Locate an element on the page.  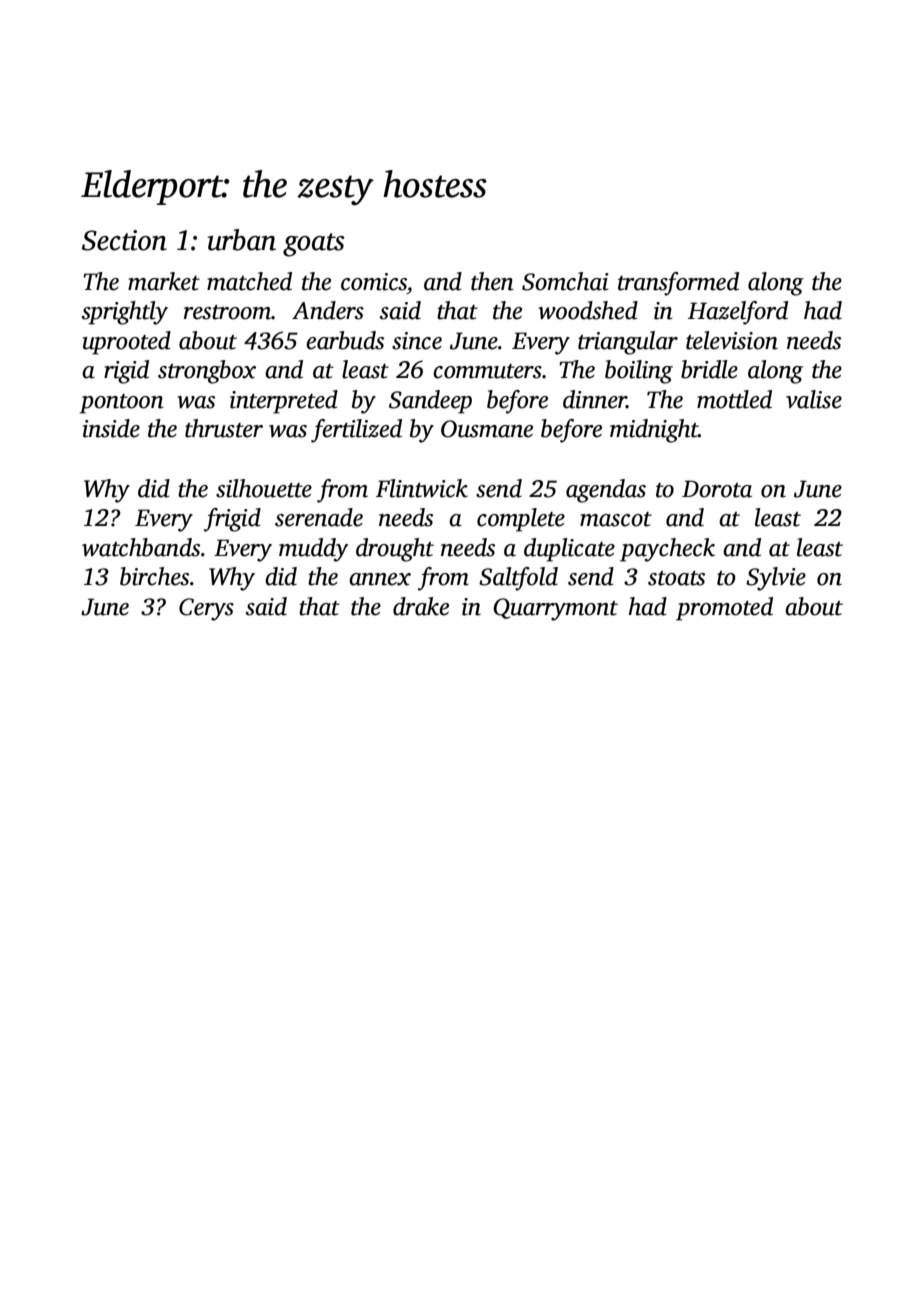
Hazelford is located at coordinates (738, 313).
